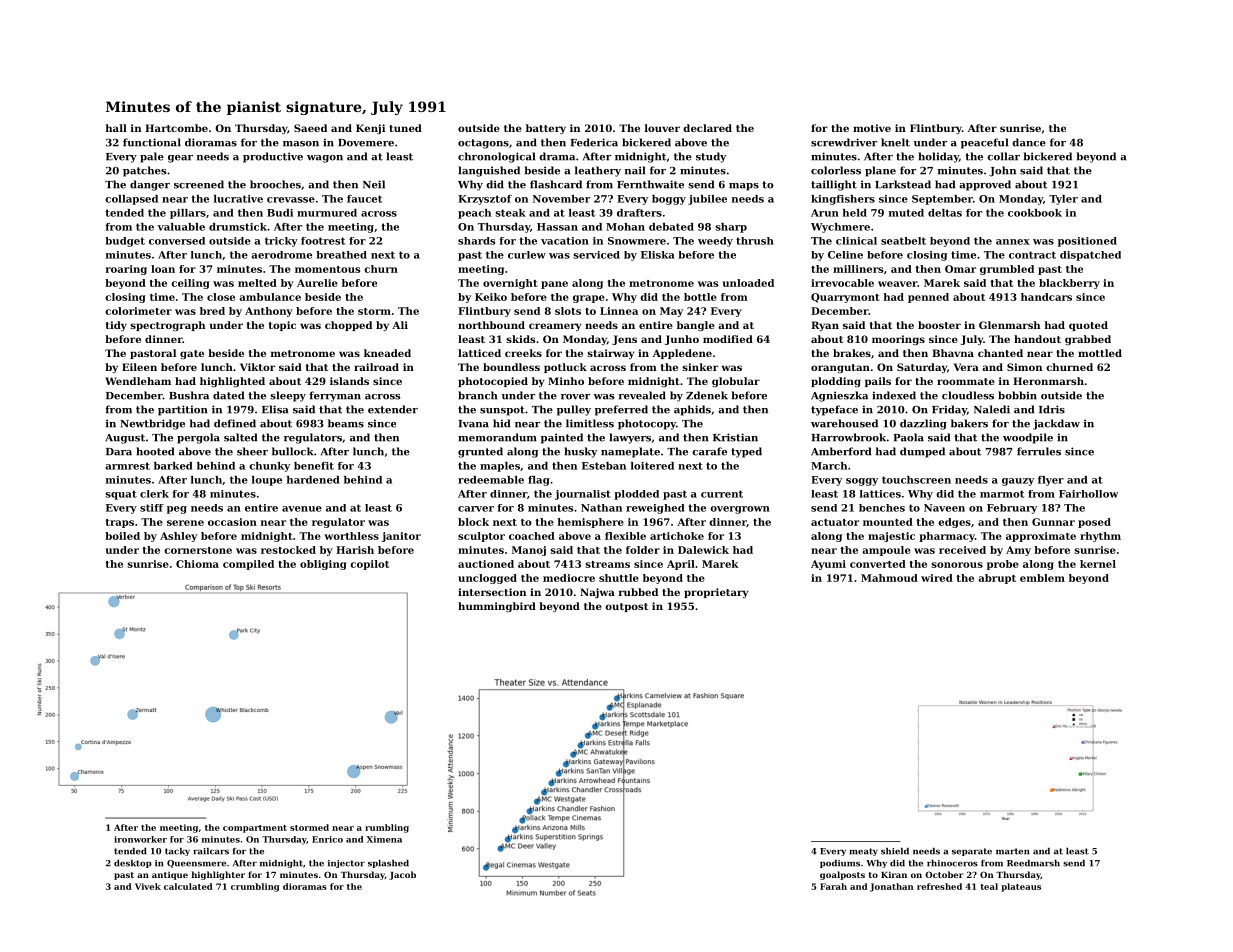 The image size is (1233, 952). Describe the element at coordinates (878, 382) in the document. I see `pails` at that location.
